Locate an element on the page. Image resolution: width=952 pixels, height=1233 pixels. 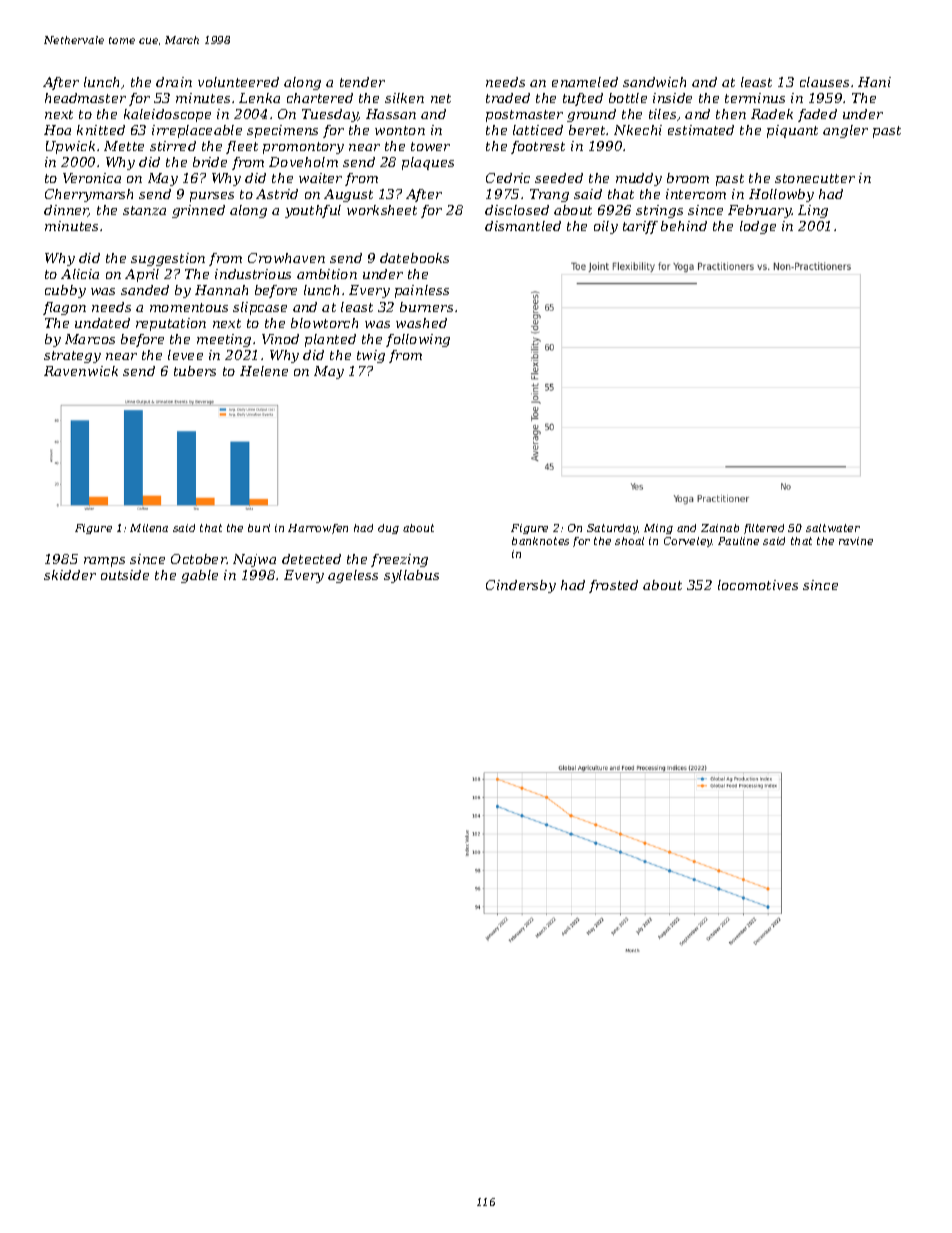
frosted is located at coordinates (613, 586).
